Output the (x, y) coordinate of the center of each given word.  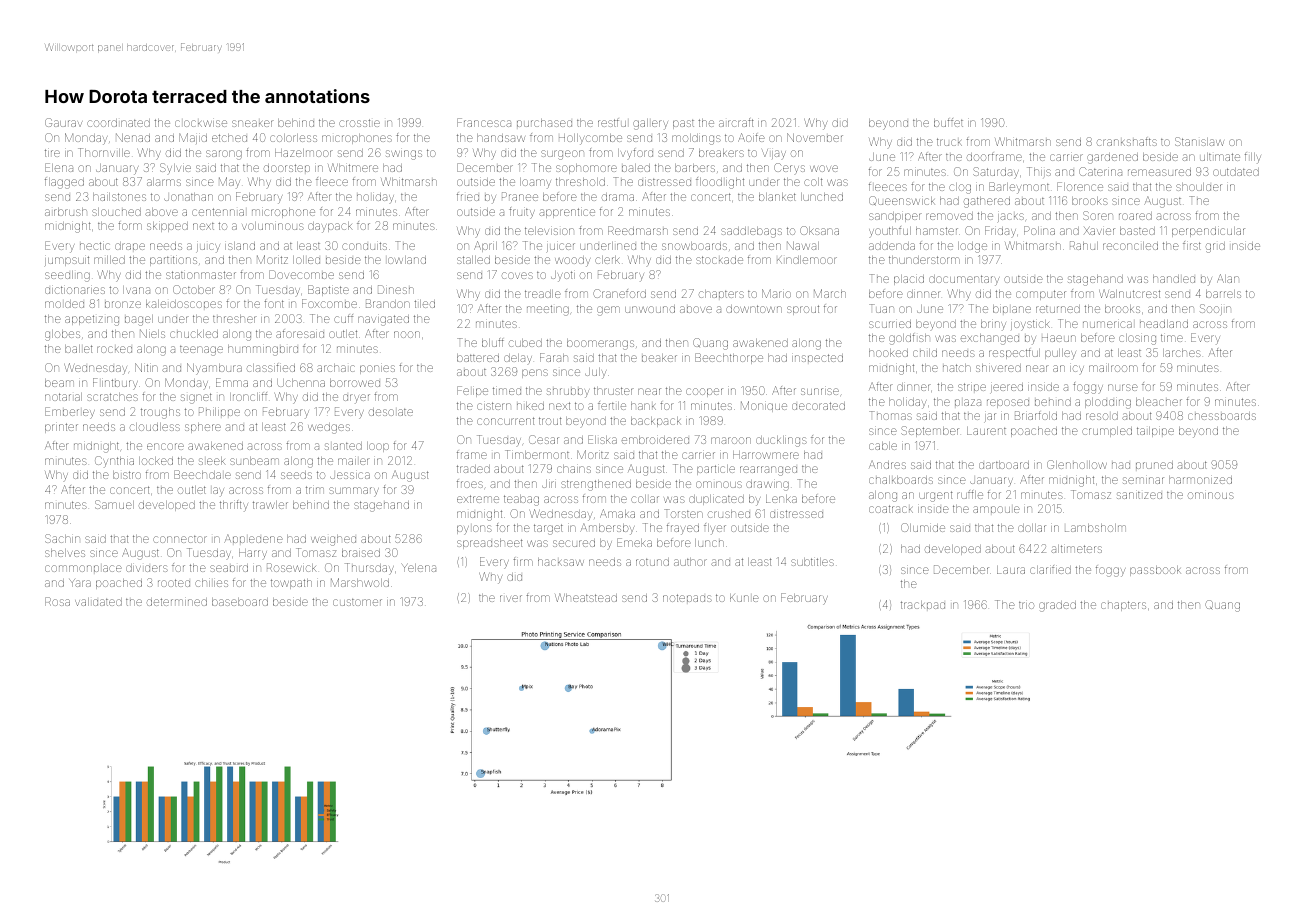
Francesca (484, 122)
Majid (193, 138)
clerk (607, 260)
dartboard (1004, 465)
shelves (65, 553)
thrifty (234, 506)
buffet (948, 122)
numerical (1107, 324)
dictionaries (75, 290)
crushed (729, 514)
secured (574, 543)
